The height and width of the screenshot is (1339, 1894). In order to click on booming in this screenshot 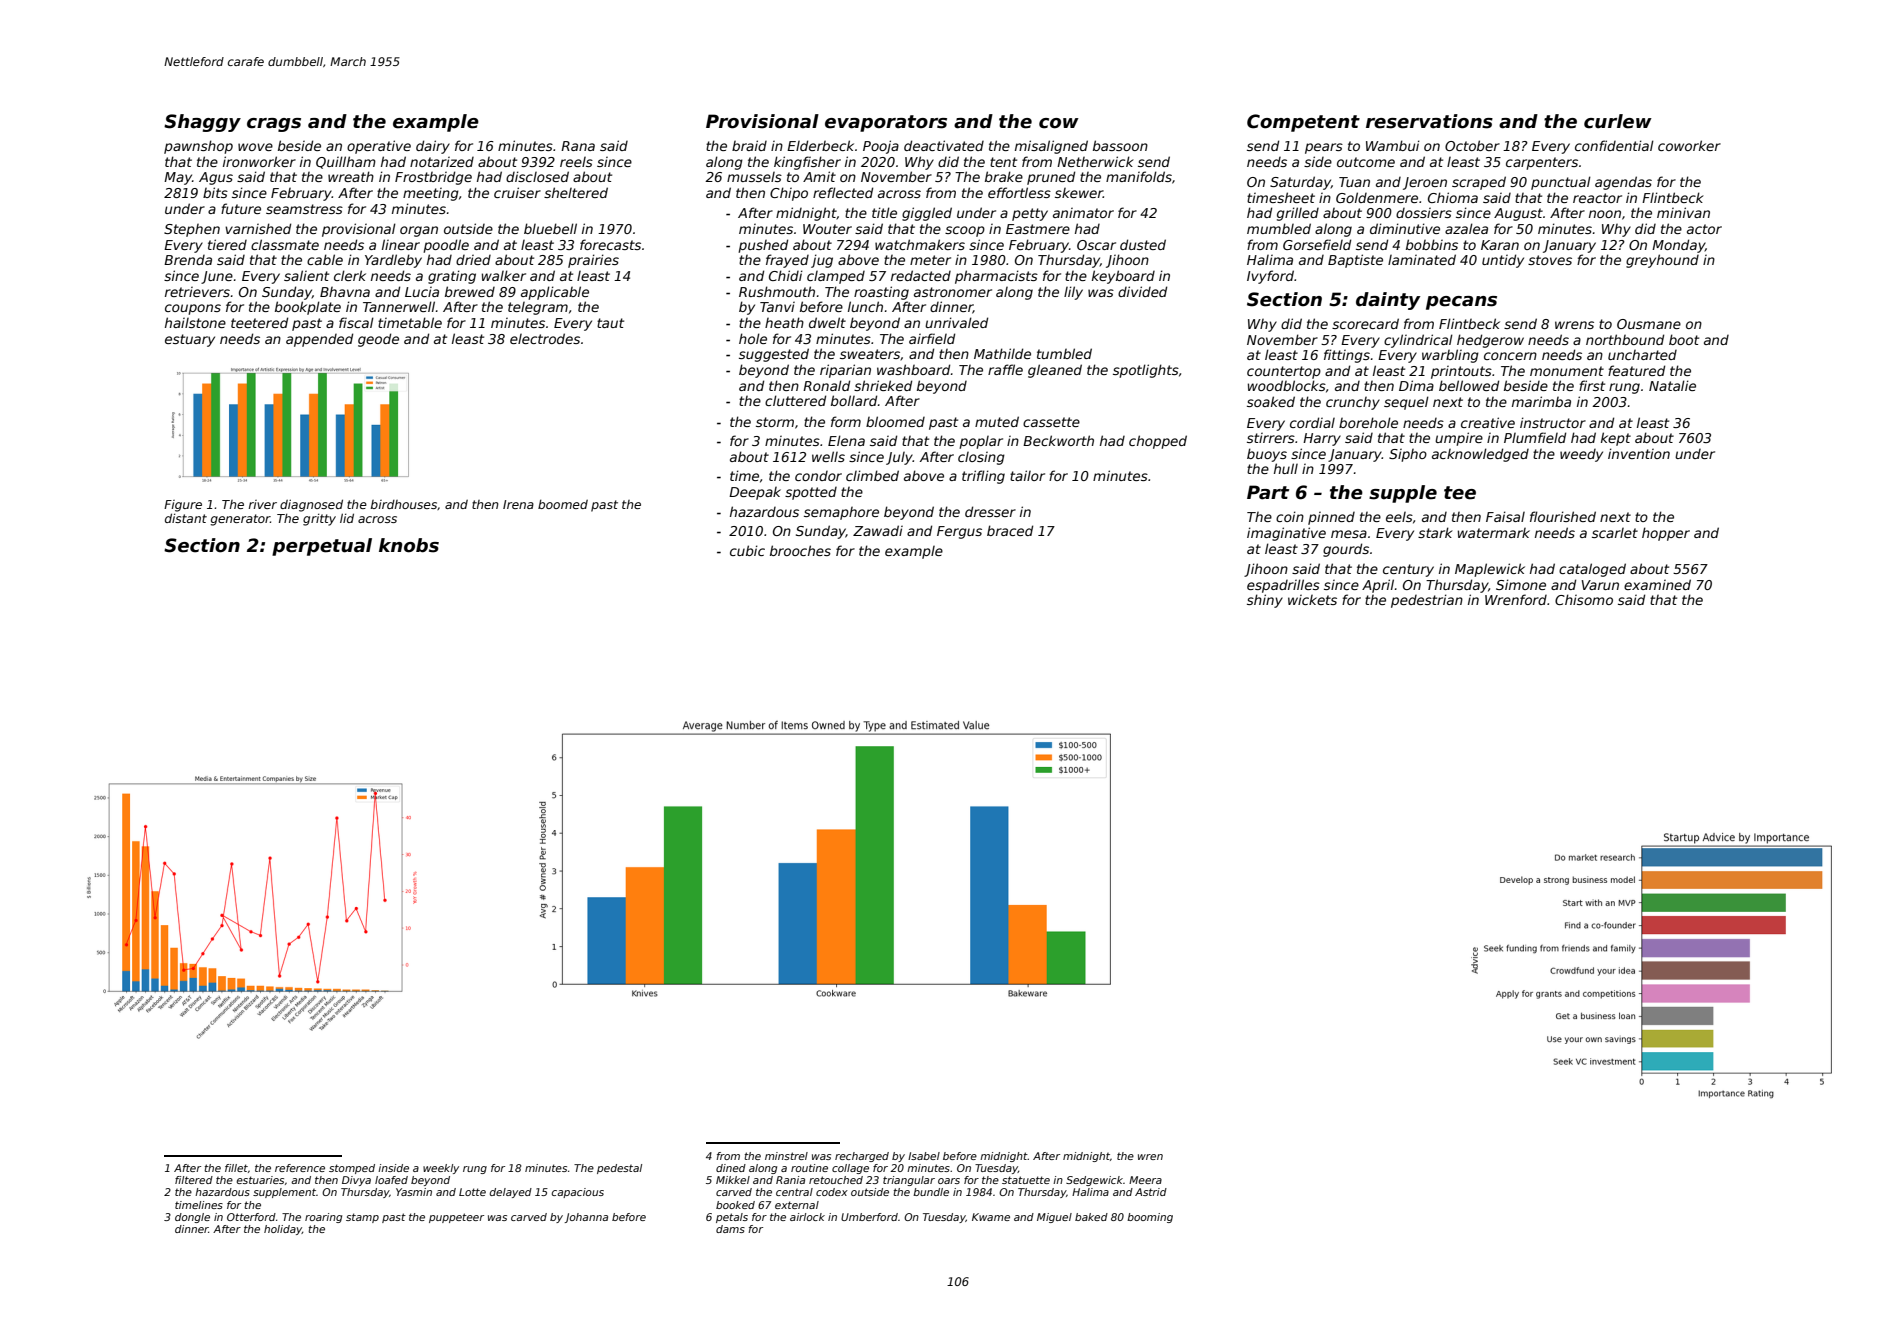, I will do `click(1150, 1218)`.
